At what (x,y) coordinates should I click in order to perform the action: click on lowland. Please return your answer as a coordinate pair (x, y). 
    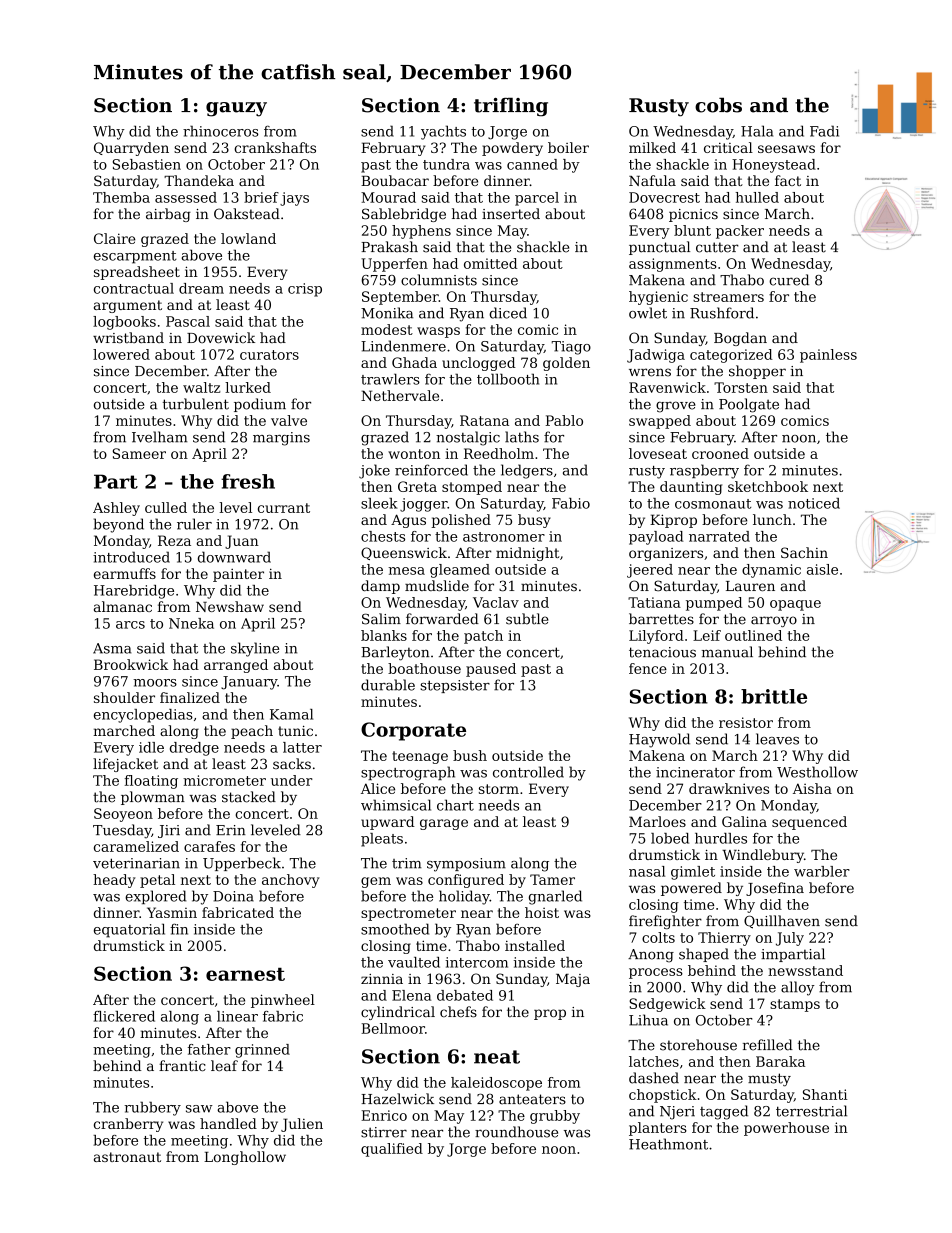
    Looking at the image, I should click on (248, 238).
